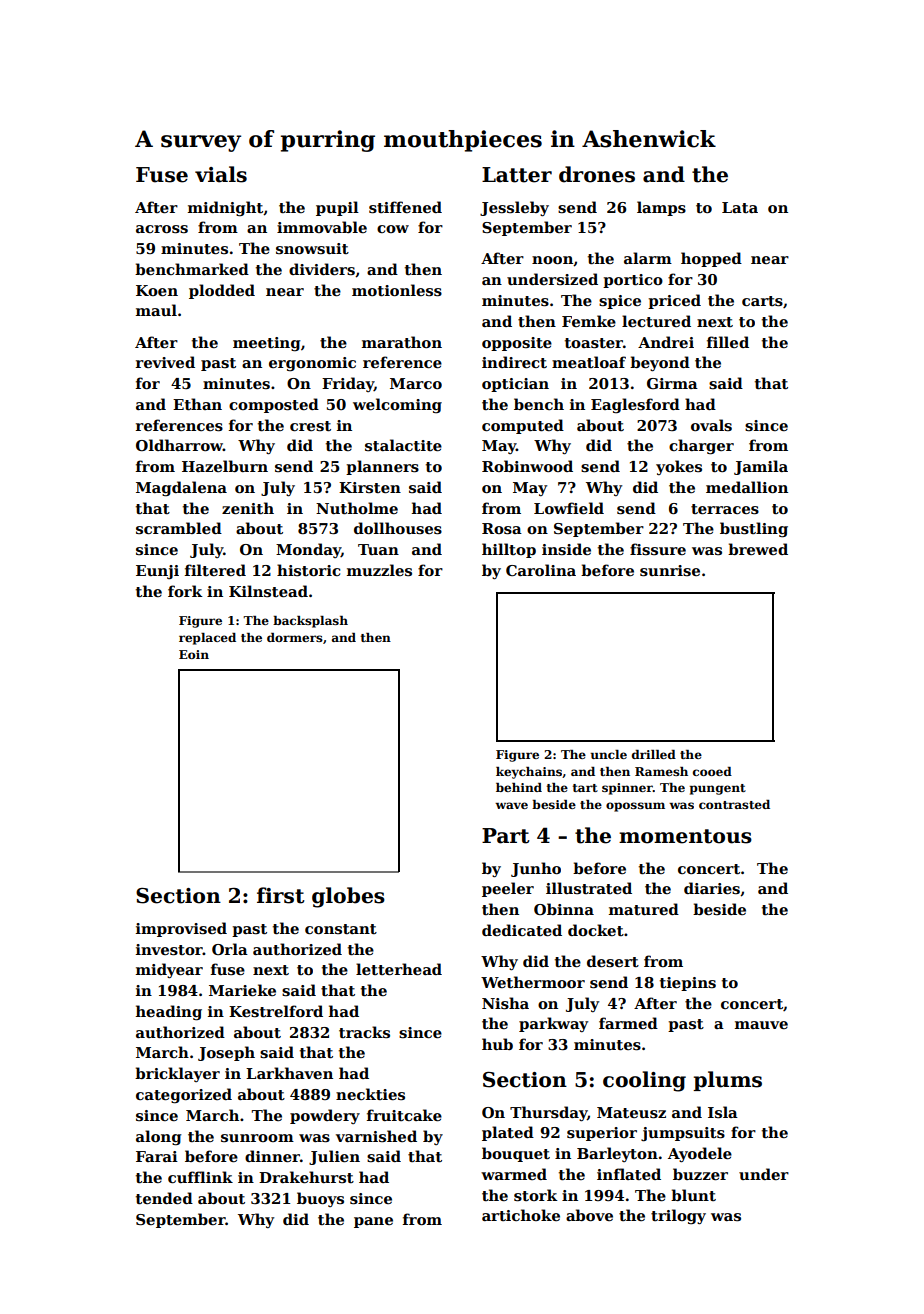 The height and width of the document is (1314, 924). What do you see at coordinates (629, 1174) in the document?
I see `inflated` at bounding box center [629, 1174].
